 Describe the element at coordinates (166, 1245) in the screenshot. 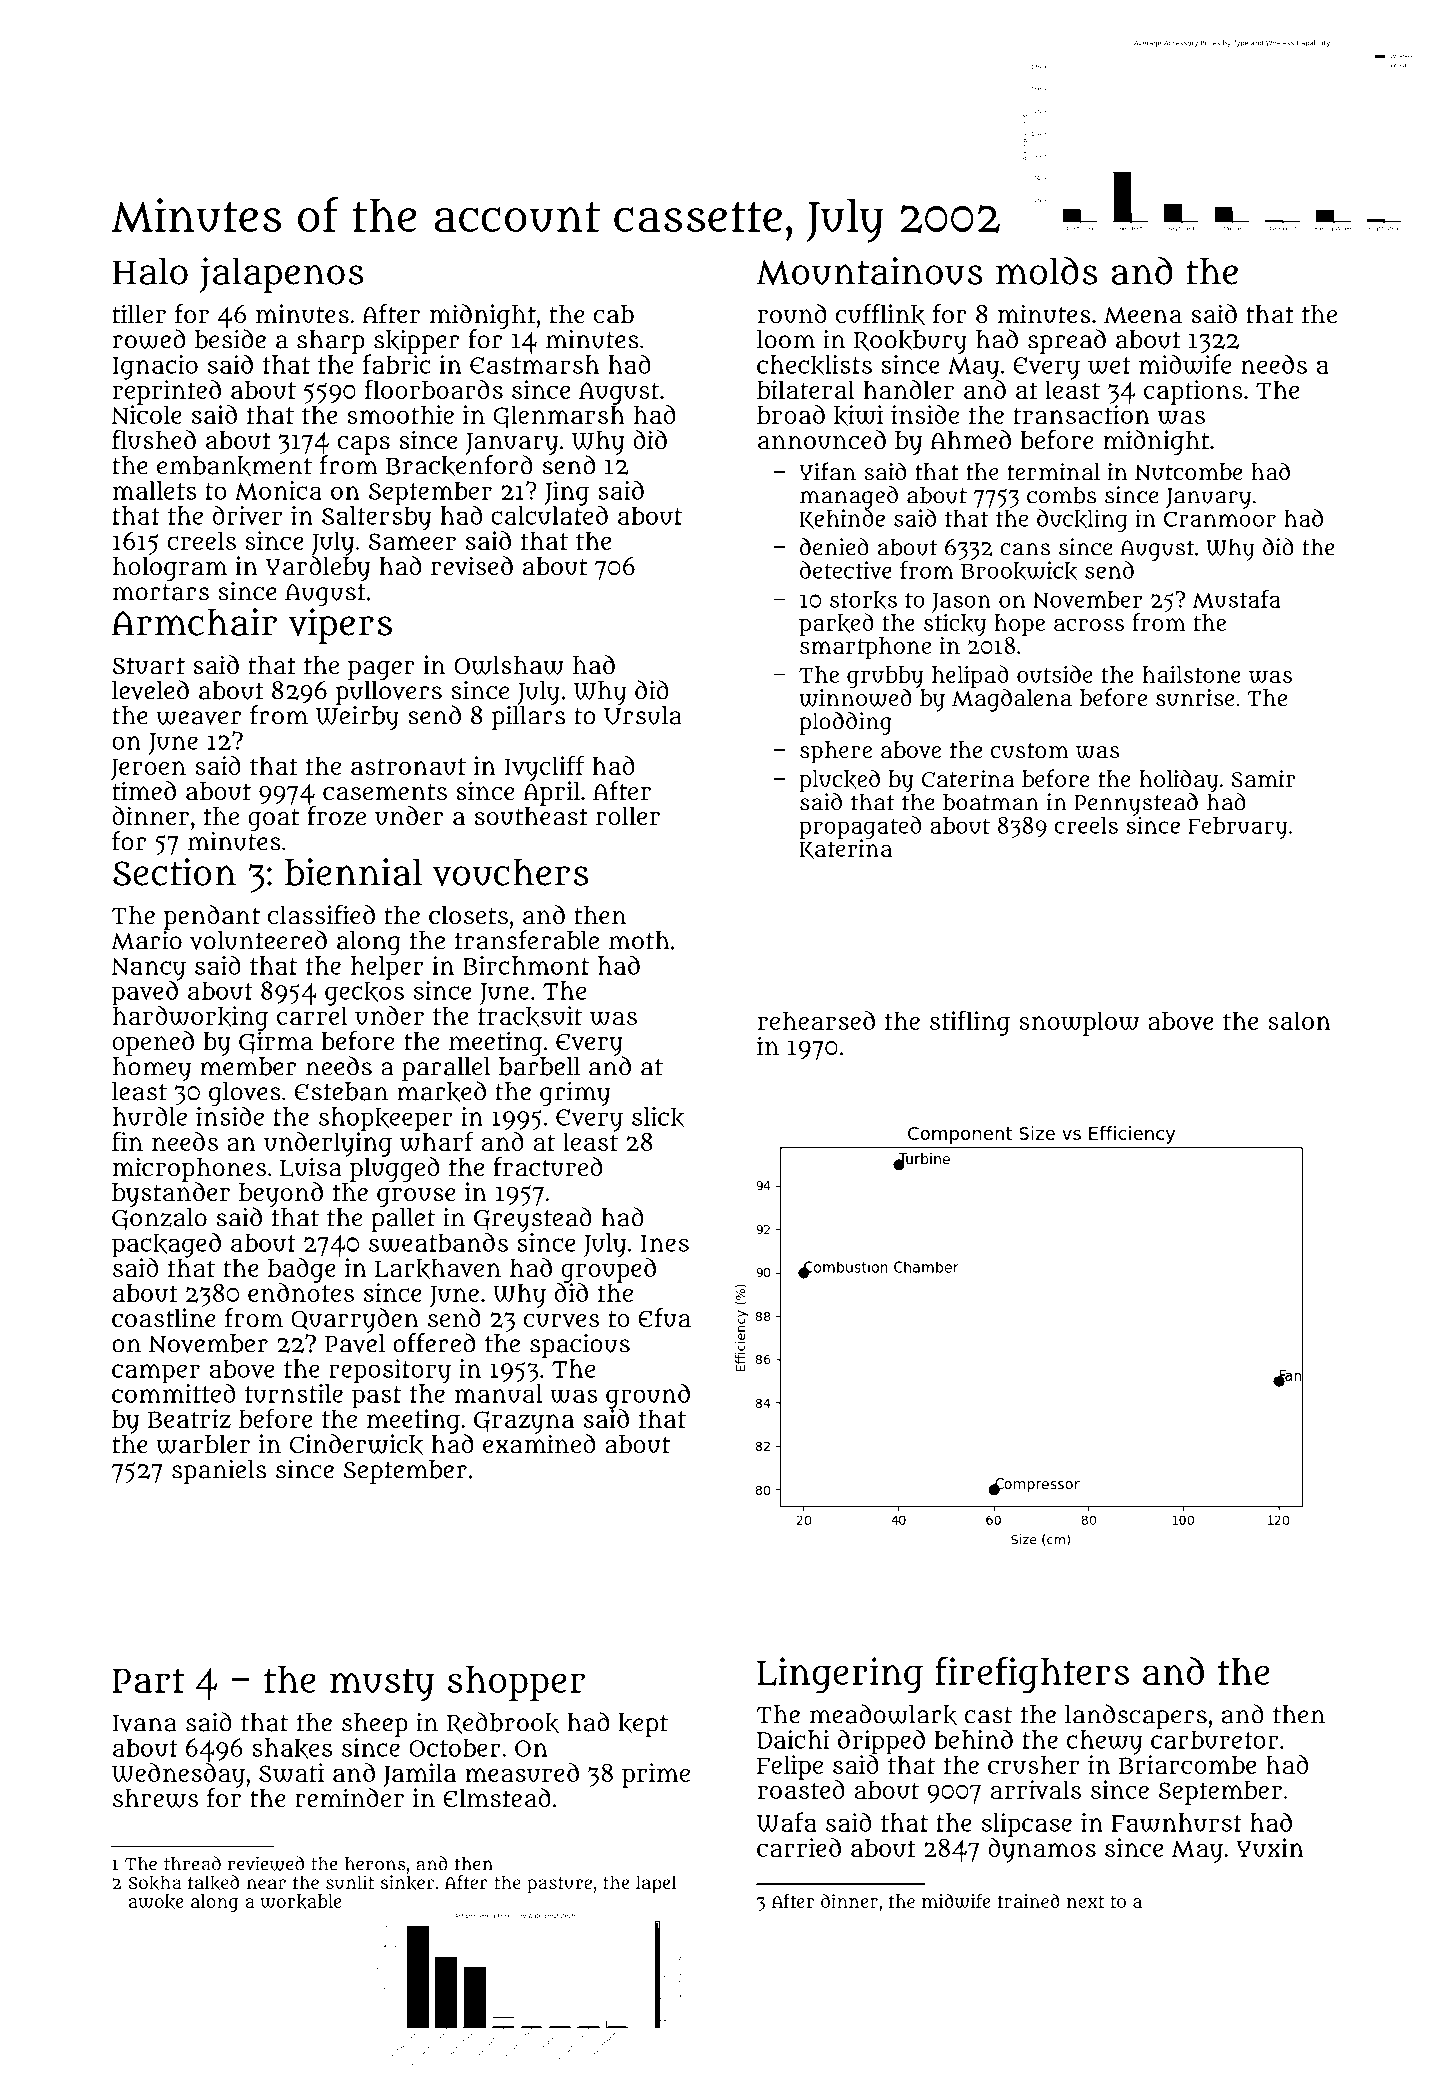

I see `packaged` at that location.
